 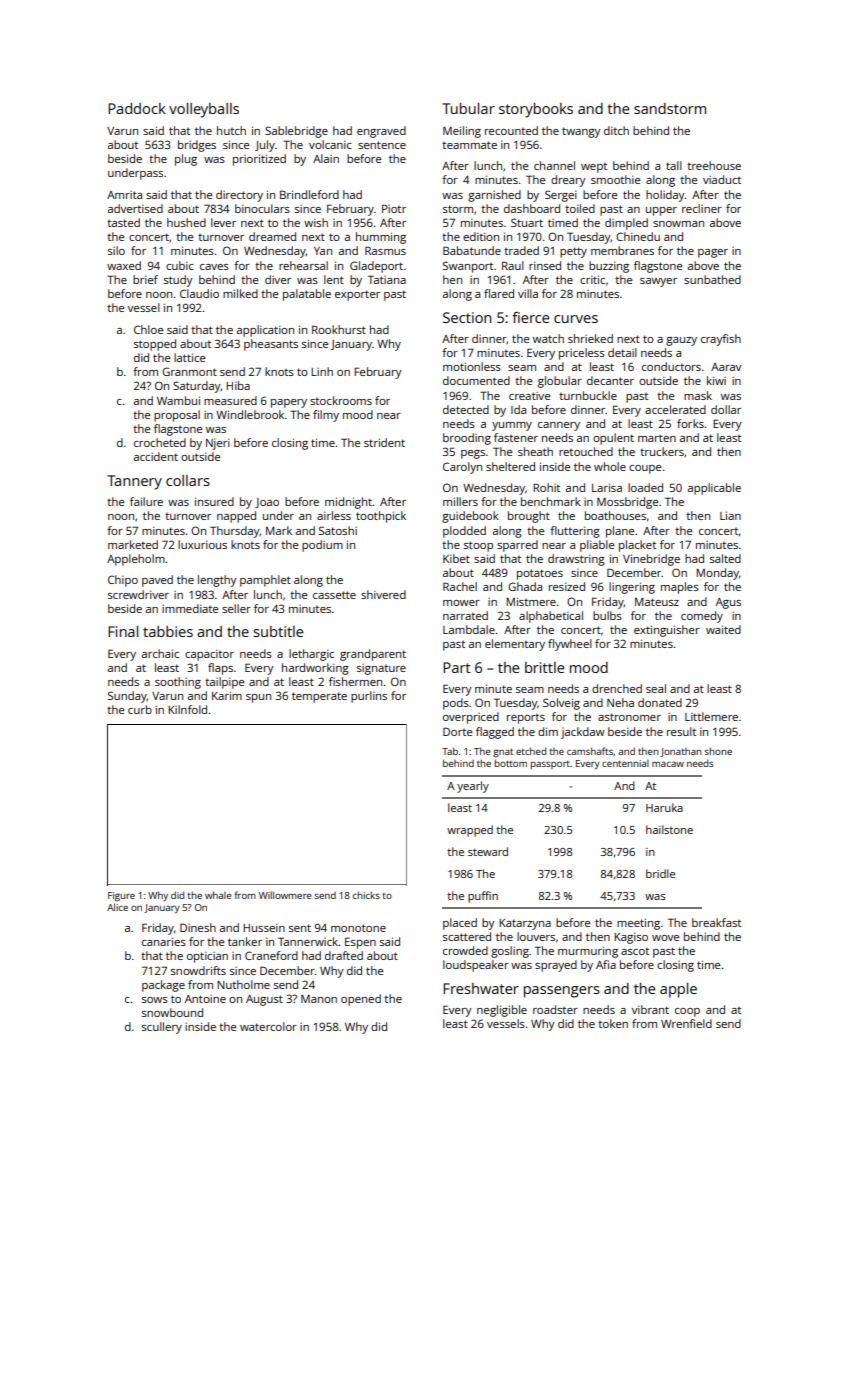 What do you see at coordinates (681, 341) in the screenshot?
I see `gauzy` at bounding box center [681, 341].
